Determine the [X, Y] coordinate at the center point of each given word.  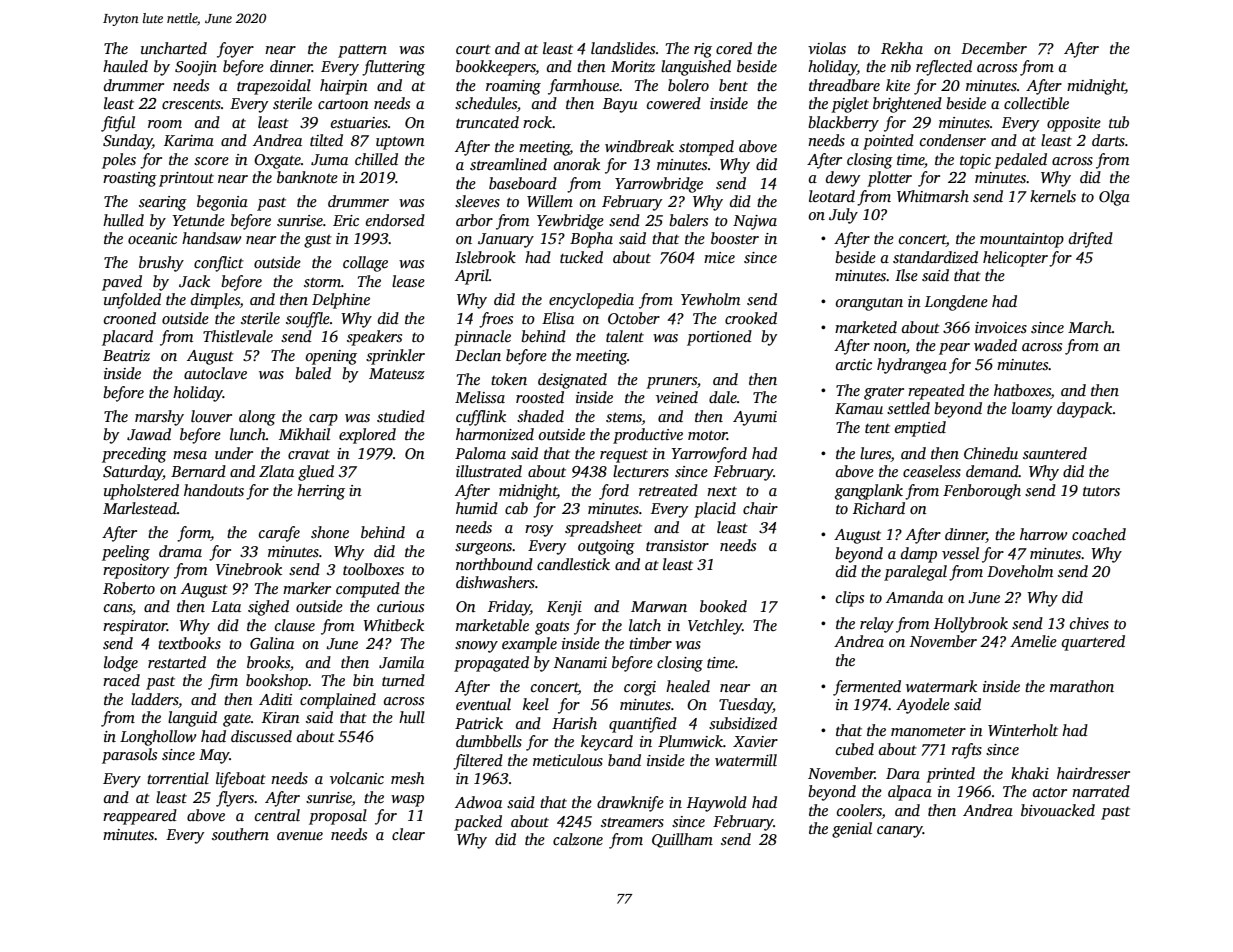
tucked [581, 257]
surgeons [483, 549]
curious [400, 606]
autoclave [215, 373]
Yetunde [198, 220]
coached [1099, 534]
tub [1119, 122]
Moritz [633, 66]
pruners [671, 383]
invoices [1001, 327]
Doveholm [1020, 571]
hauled [125, 66]
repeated [936, 392]
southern [240, 834]
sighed [268, 608]
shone [330, 532]
